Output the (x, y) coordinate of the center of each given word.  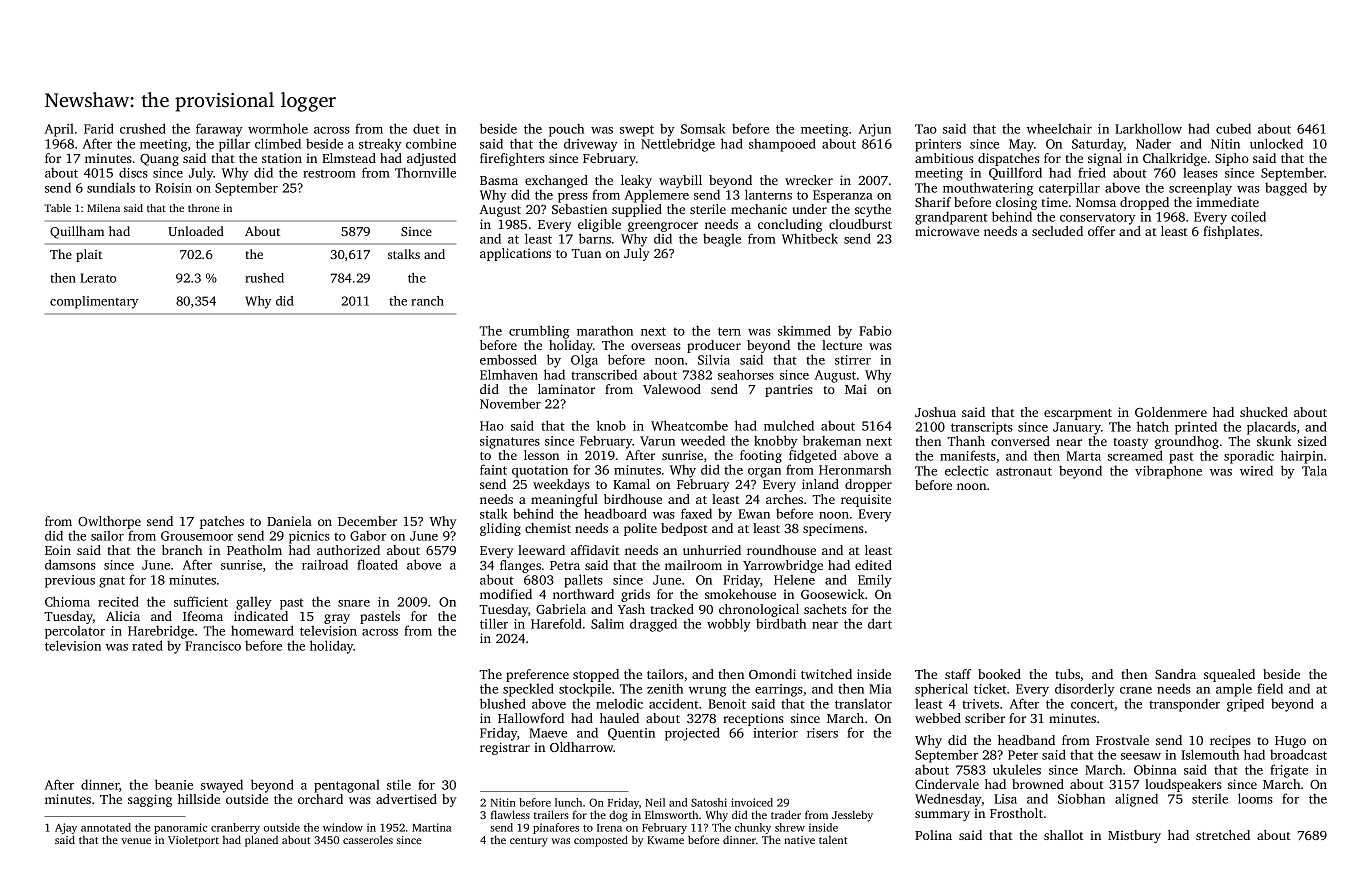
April (59, 130)
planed (261, 841)
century (529, 842)
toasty (1130, 443)
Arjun (875, 130)
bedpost (684, 529)
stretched (1223, 835)
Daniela (289, 521)
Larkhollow (1148, 128)
